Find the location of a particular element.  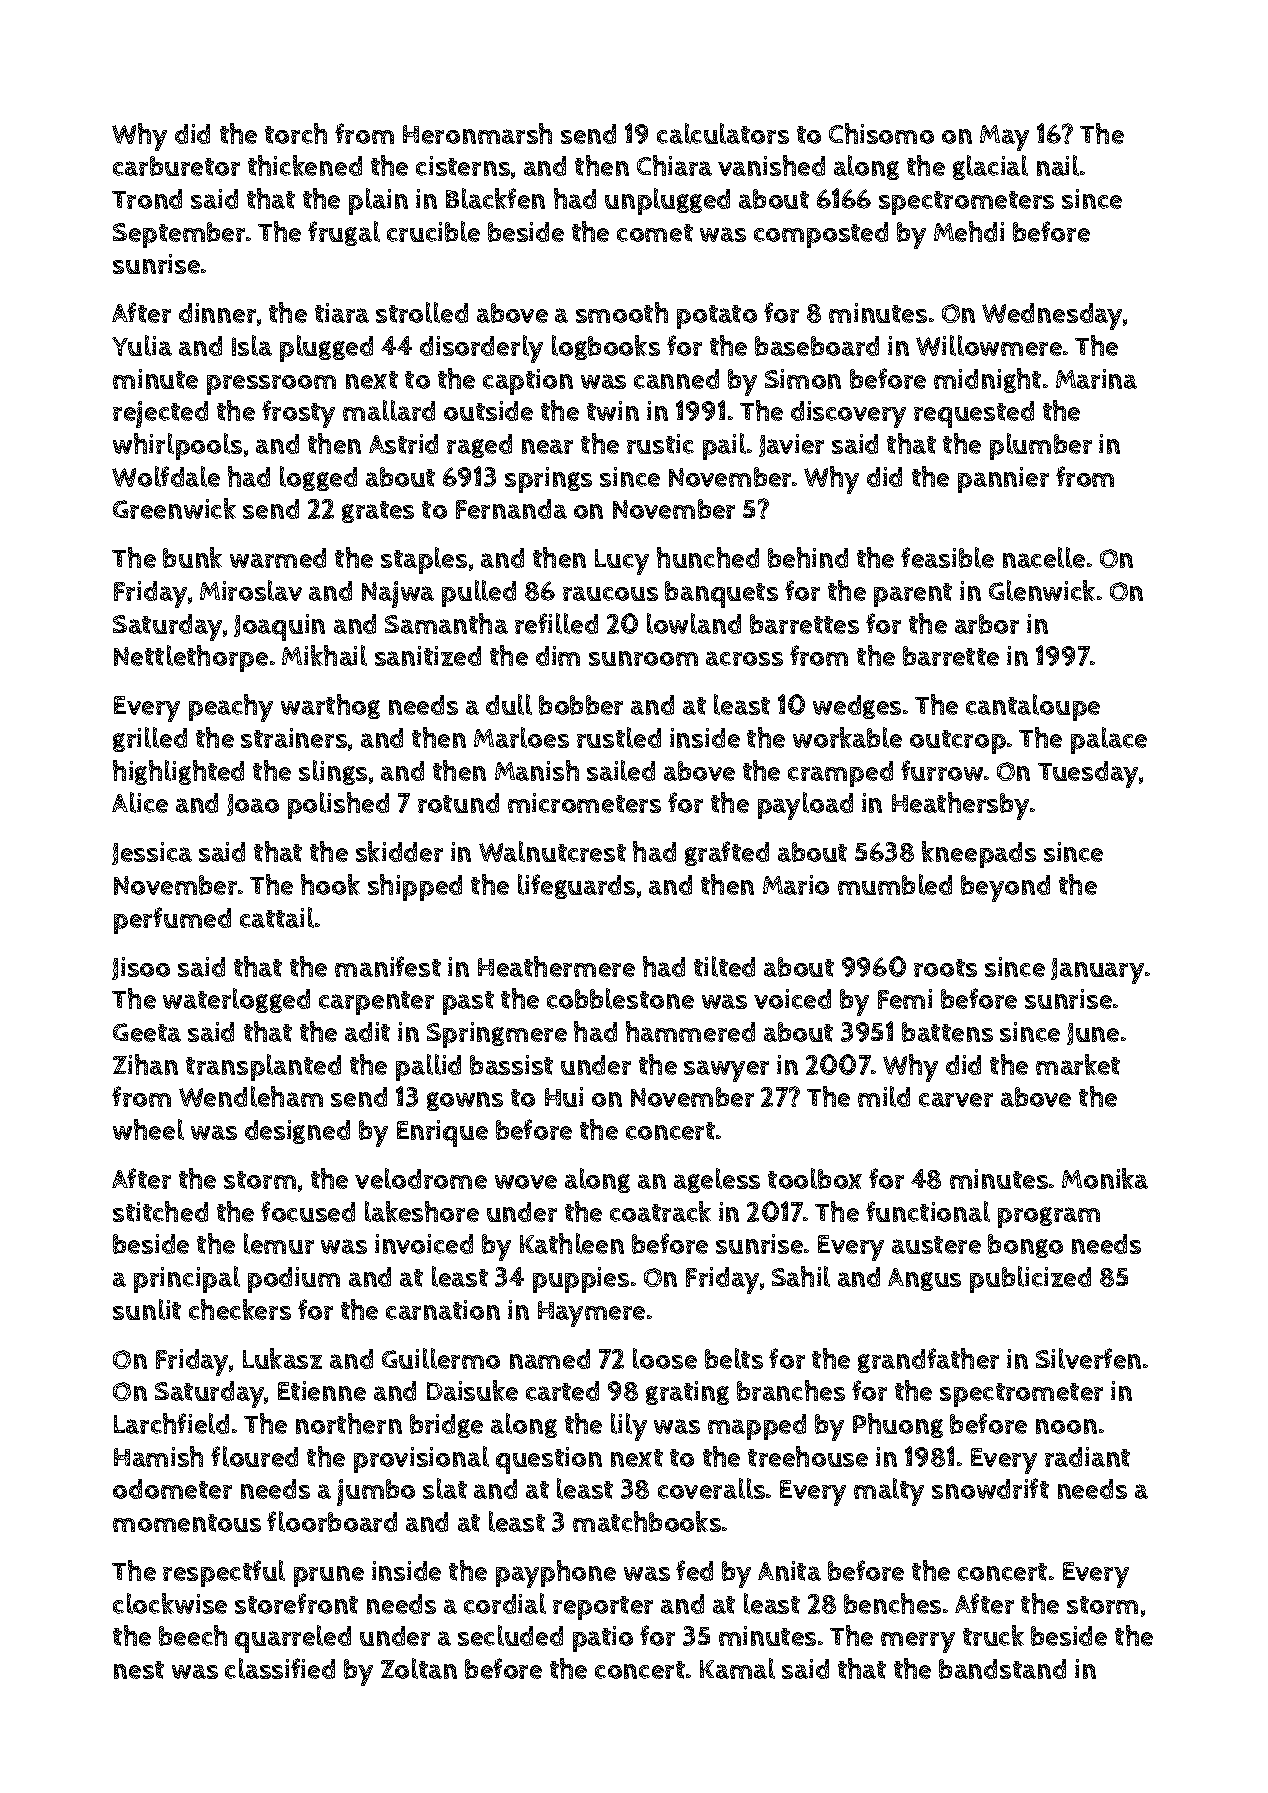

nail is located at coordinates (1058, 165).
